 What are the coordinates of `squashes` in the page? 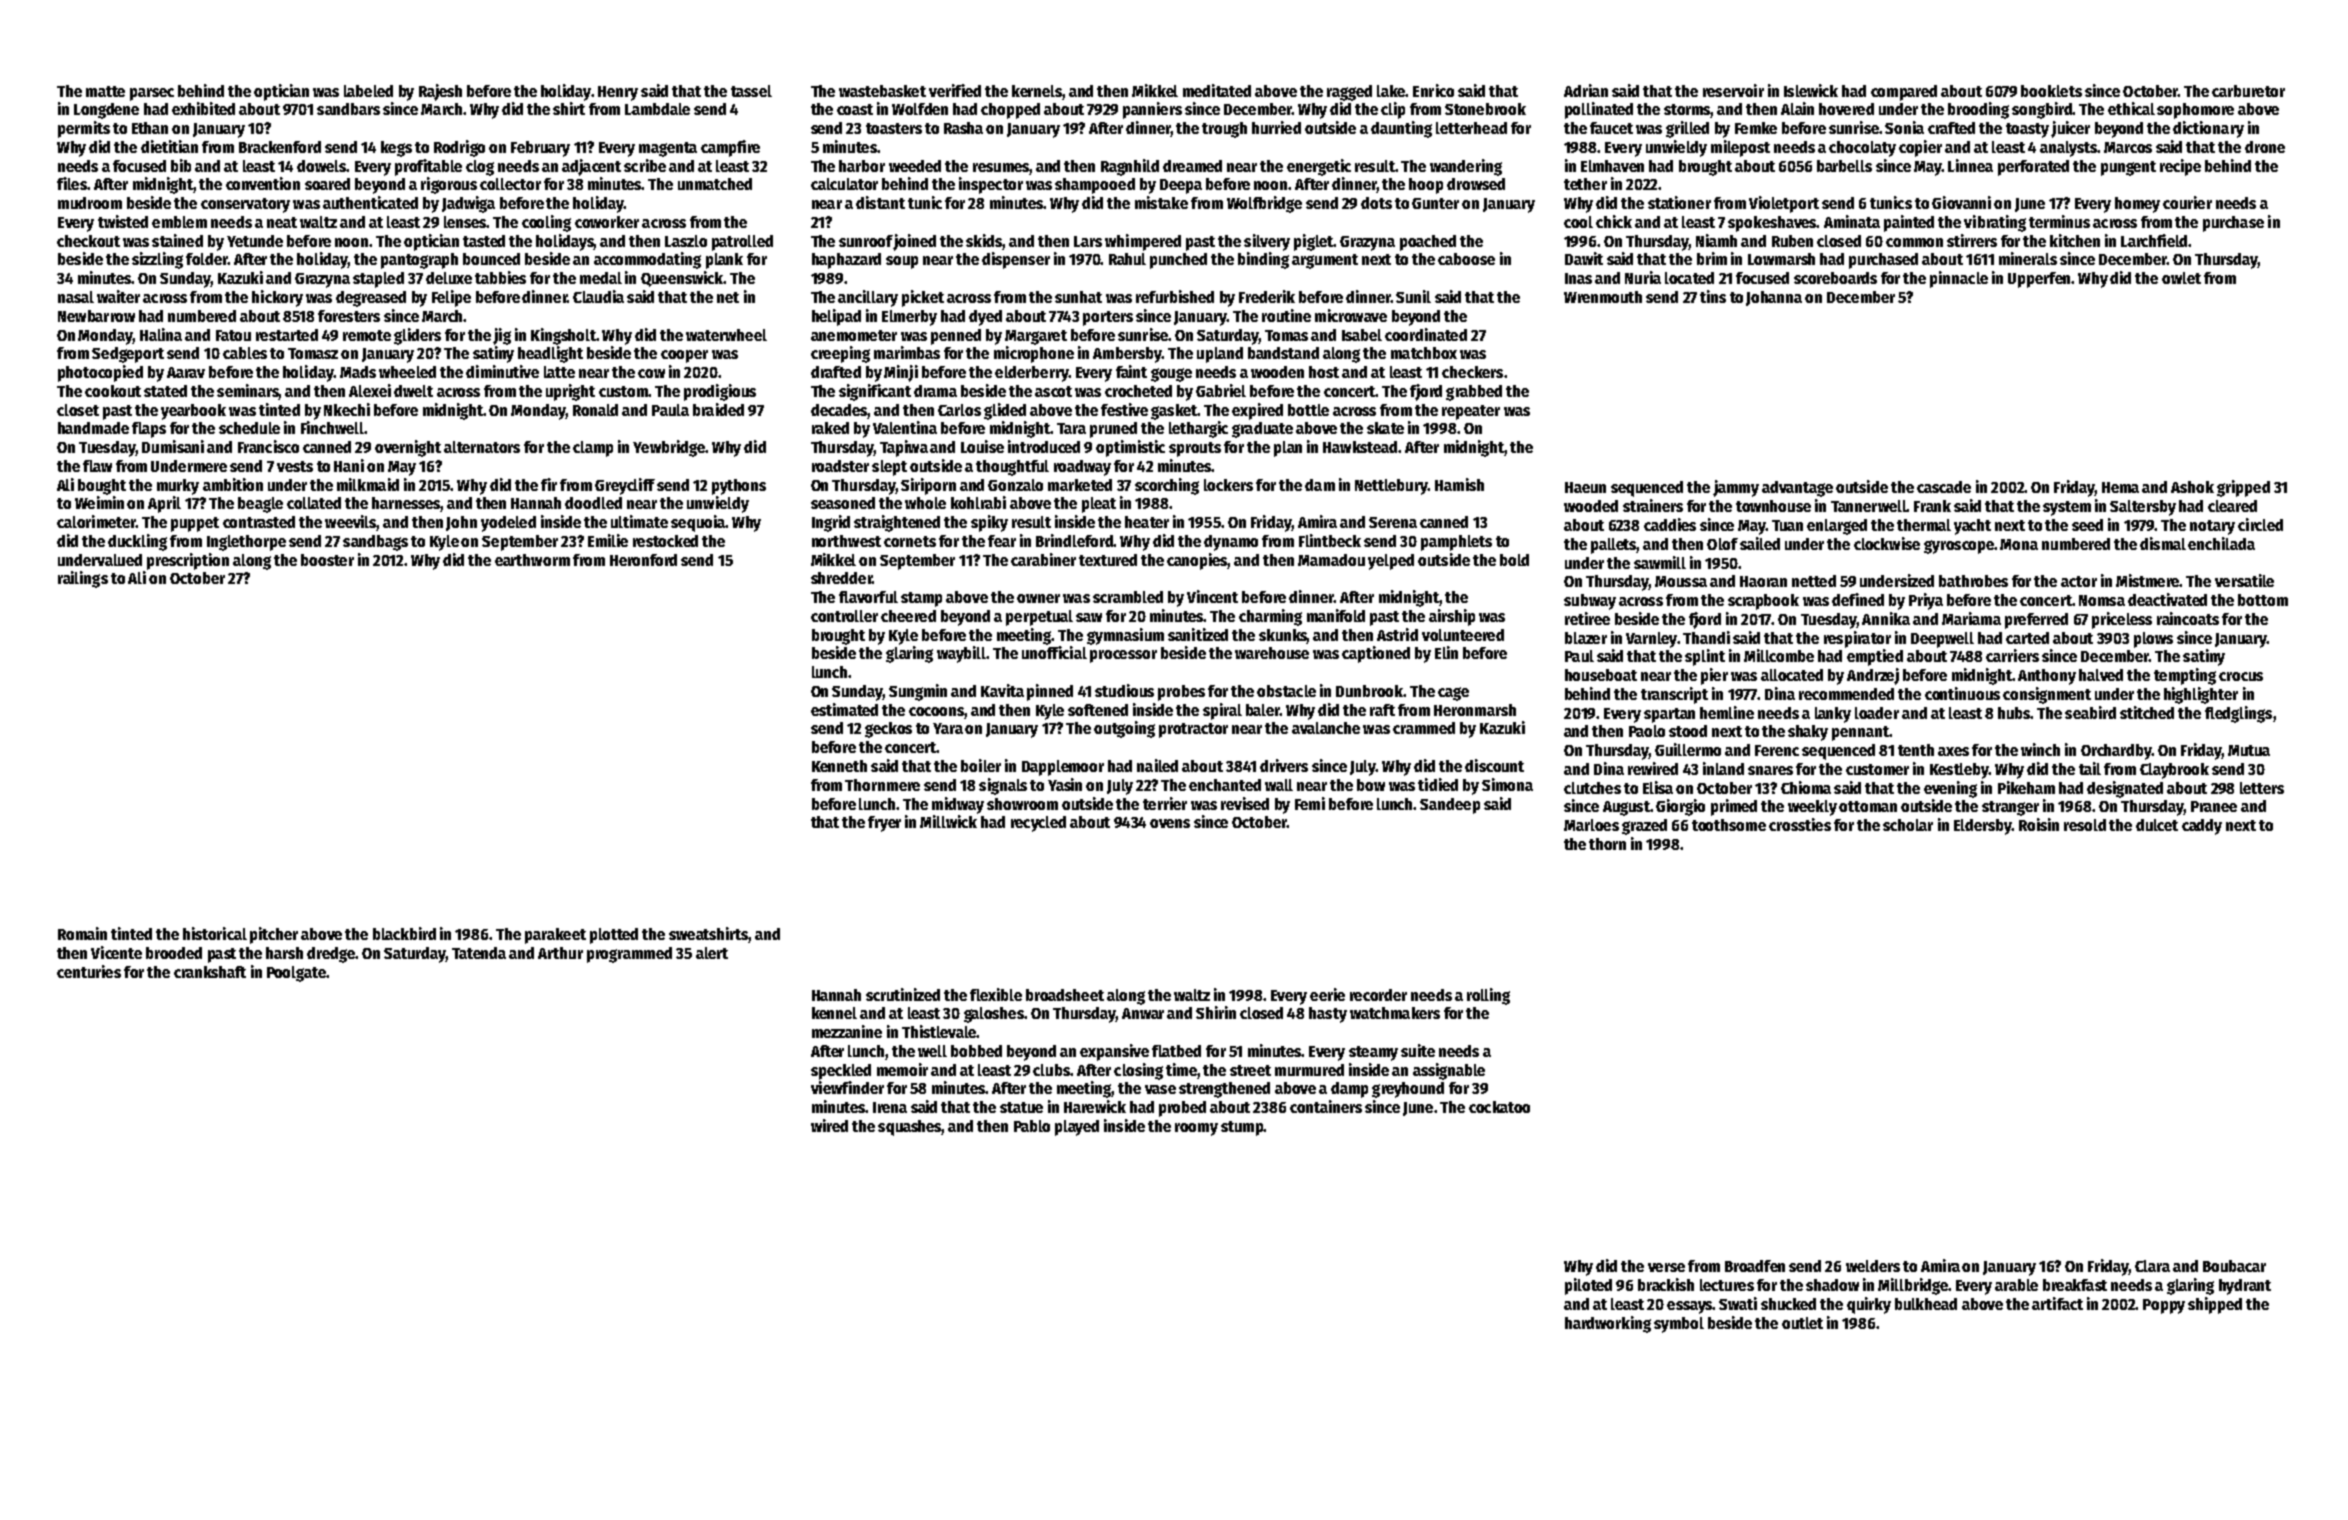 It's located at (910, 1128).
